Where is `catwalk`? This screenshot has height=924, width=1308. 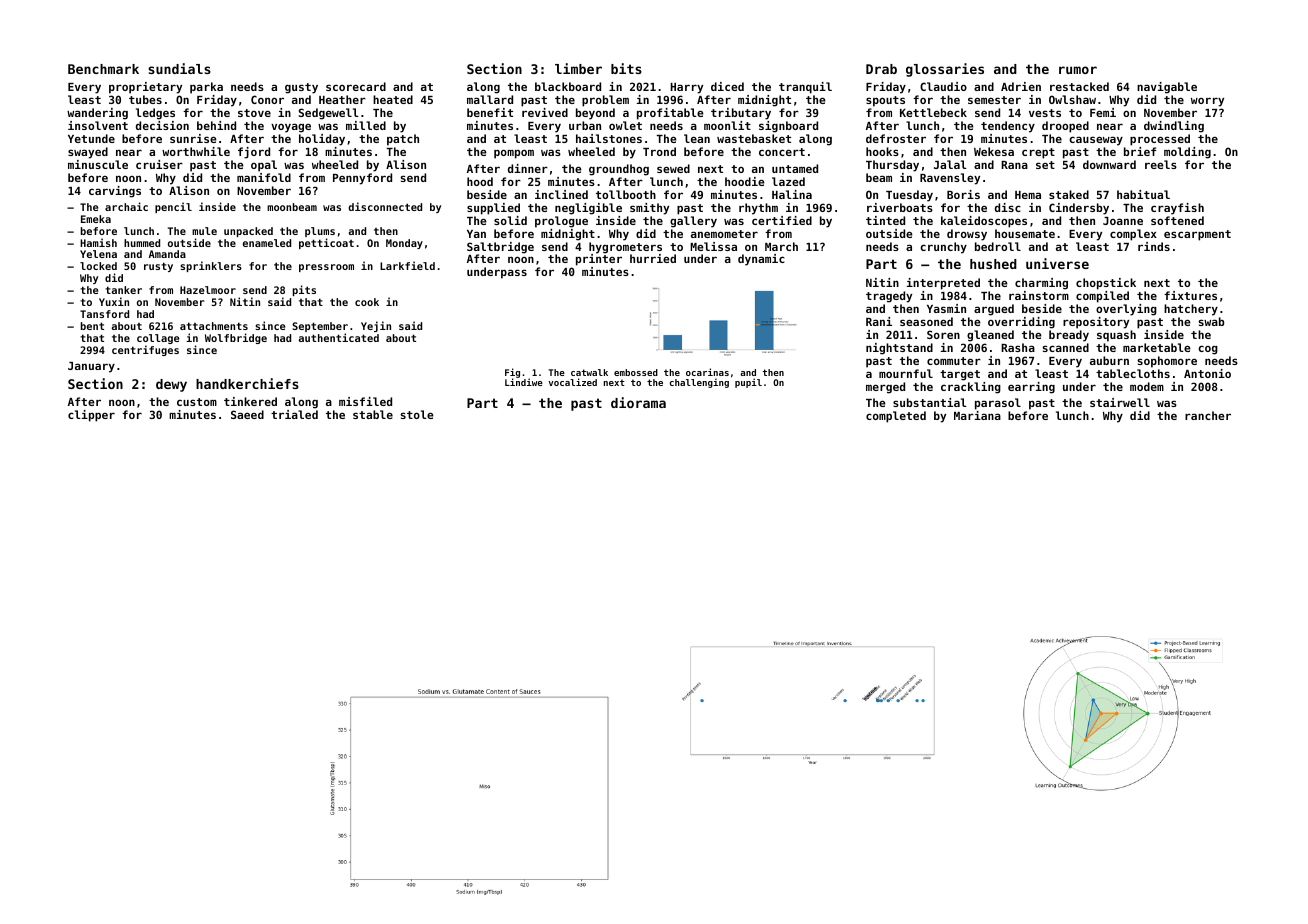 catwalk is located at coordinates (589, 372).
